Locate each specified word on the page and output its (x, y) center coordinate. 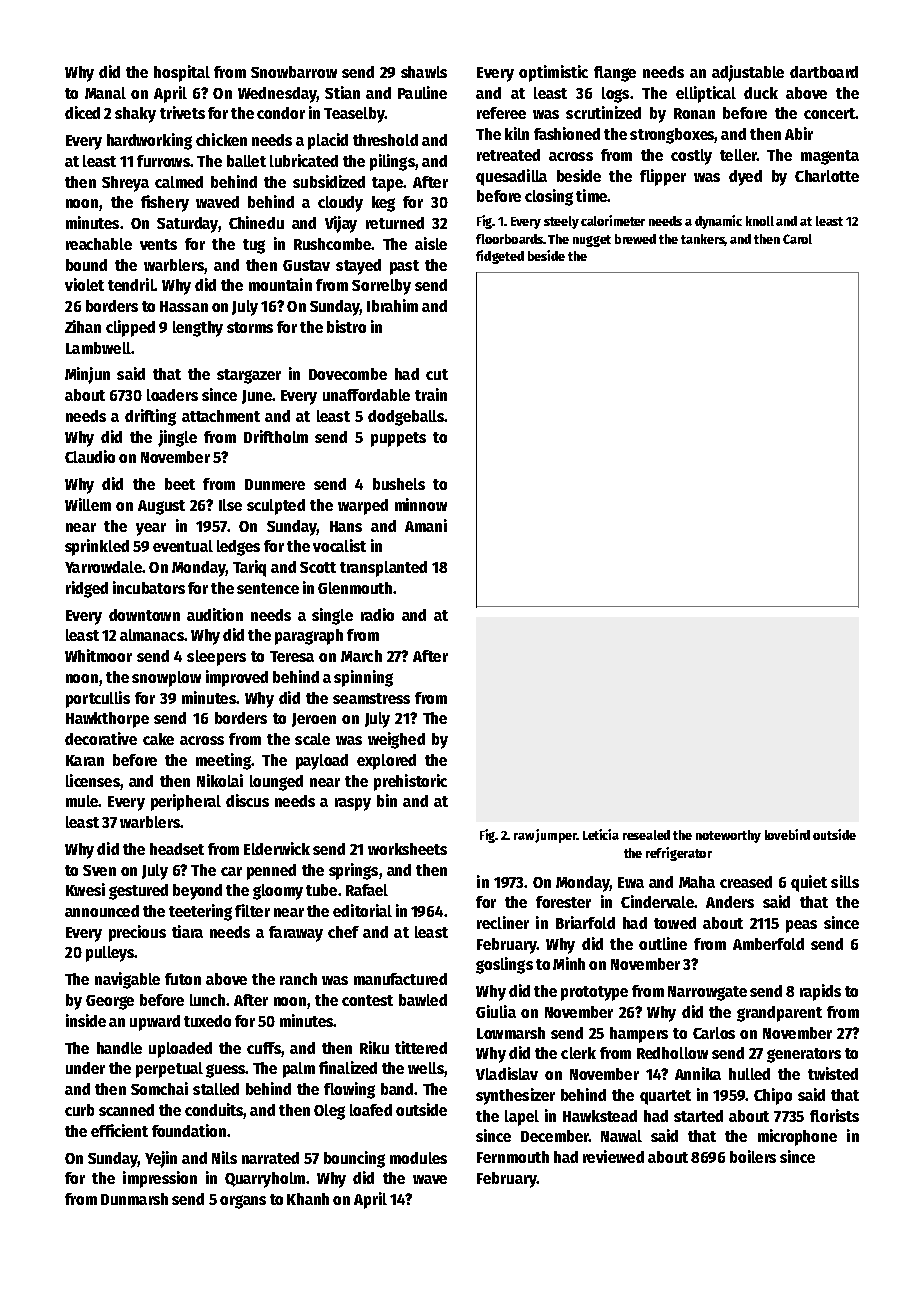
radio (377, 614)
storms (250, 327)
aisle (431, 243)
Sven (99, 870)
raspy (353, 804)
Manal (105, 93)
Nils (224, 1157)
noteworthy (728, 836)
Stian (342, 92)
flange (615, 74)
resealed (646, 835)
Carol (797, 239)
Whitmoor (98, 655)
